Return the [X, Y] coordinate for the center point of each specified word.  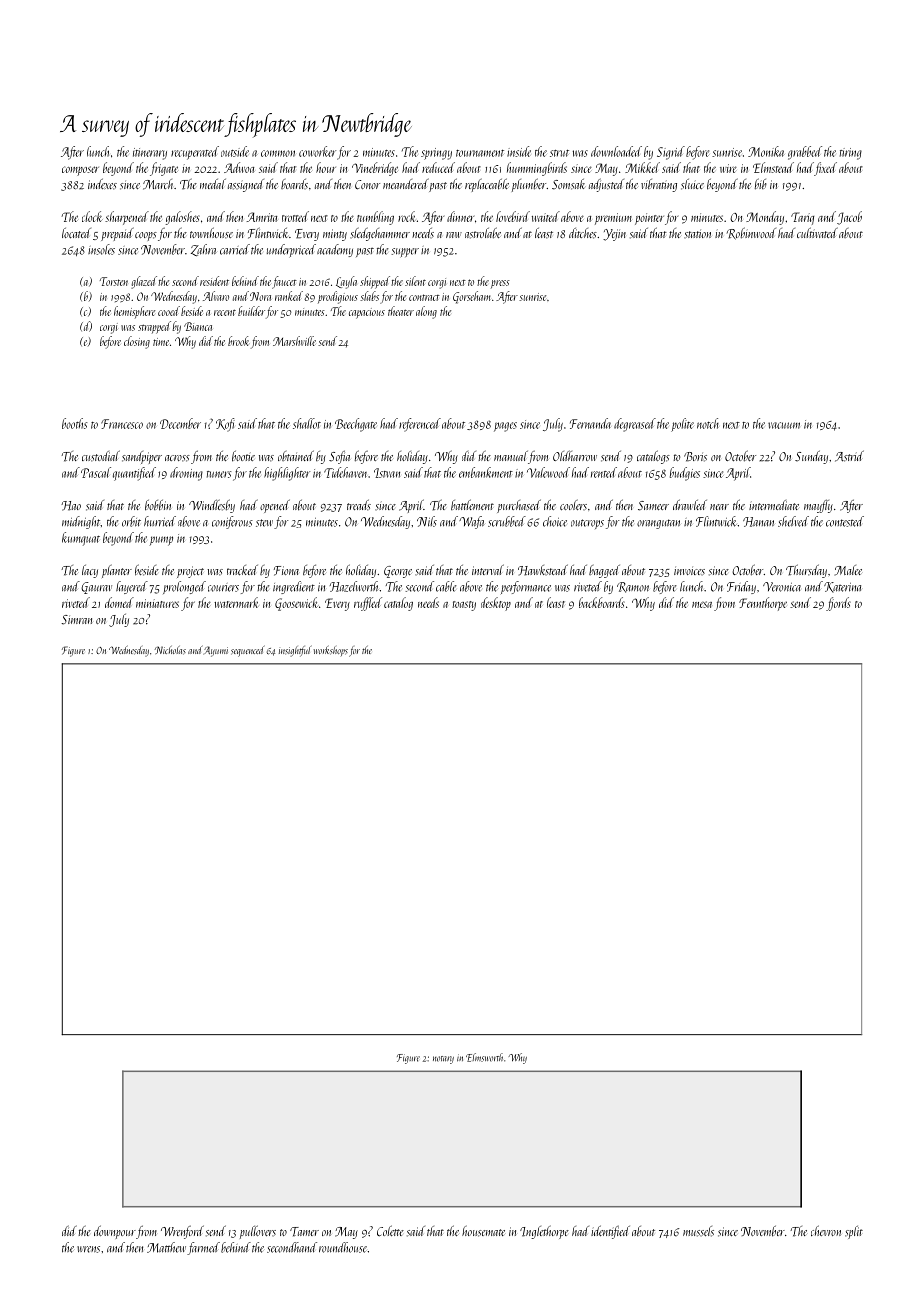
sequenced [248, 651]
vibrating [659, 185]
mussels [698, 1231]
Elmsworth [484, 1057]
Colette [390, 1231]
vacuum [784, 425]
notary [443, 1060]
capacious [367, 313]
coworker [317, 151]
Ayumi [215, 651]
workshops [330, 651]
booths [74, 423]
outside [235, 151]
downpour [115, 1232]
